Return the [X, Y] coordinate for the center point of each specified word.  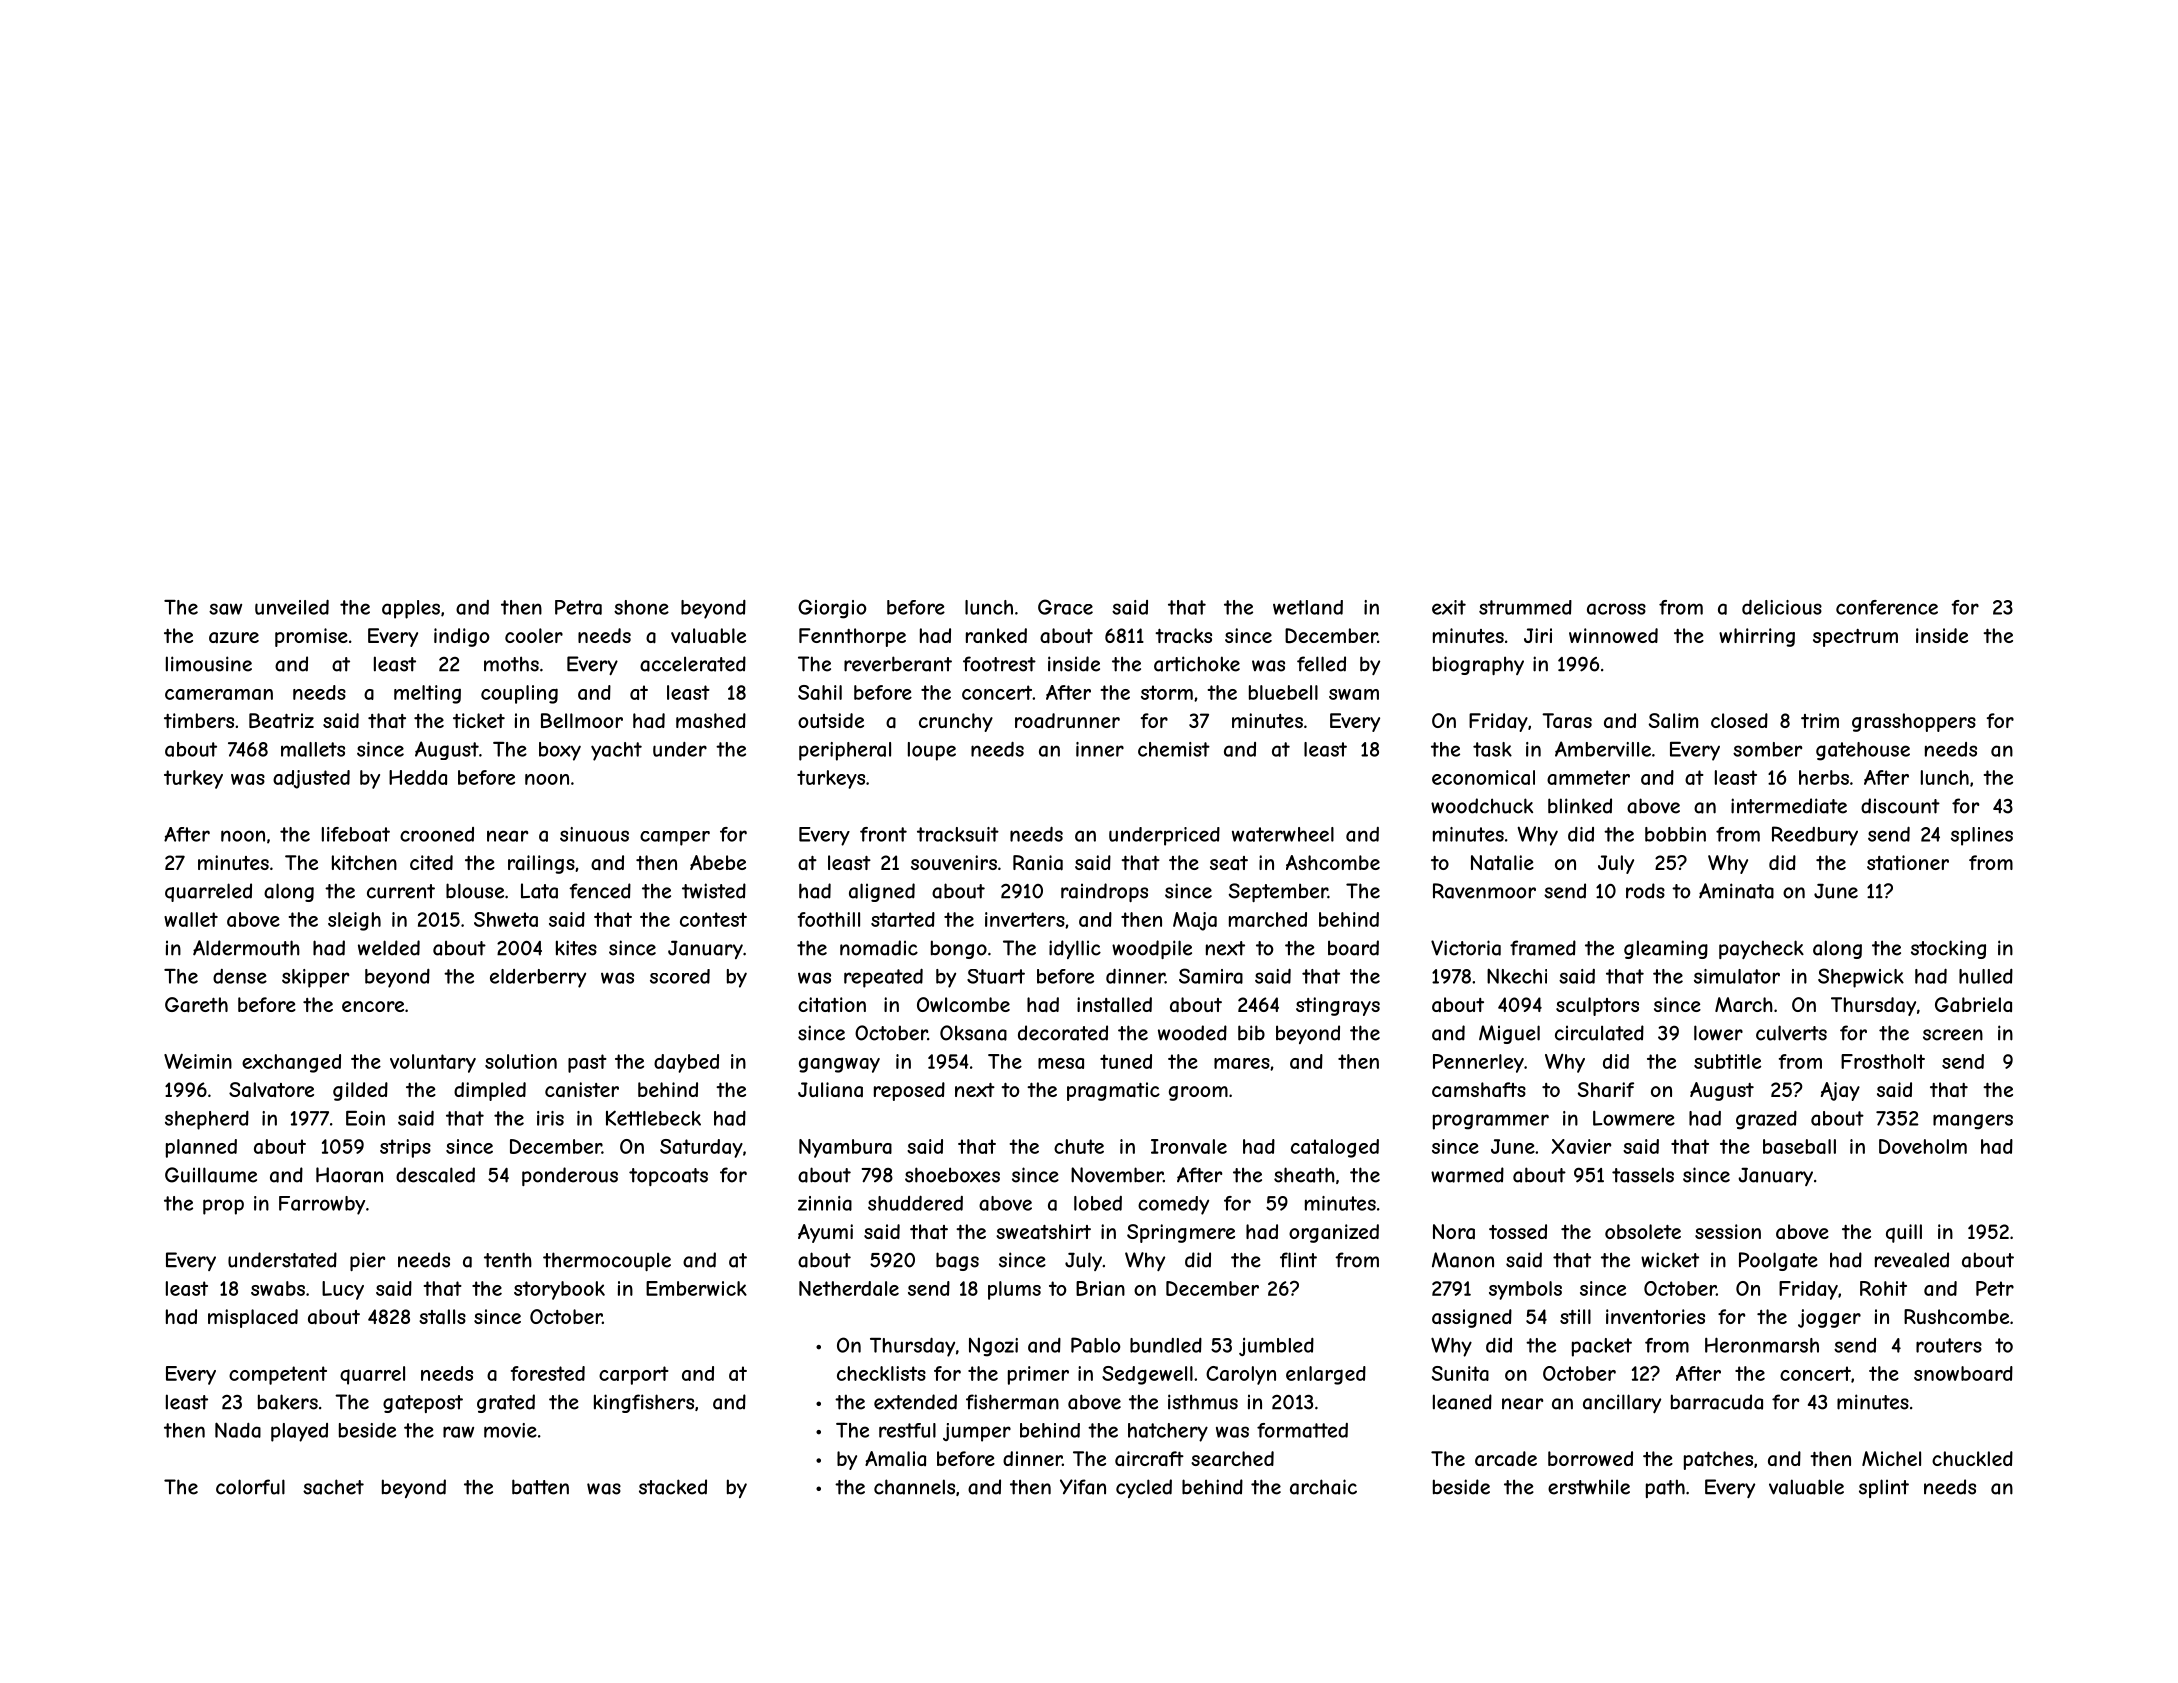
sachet [333, 1487]
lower [1718, 1033]
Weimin [198, 1061]
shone [641, 607]
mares [1242, 1063]
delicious [1782, 607]
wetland [1308, 607]
